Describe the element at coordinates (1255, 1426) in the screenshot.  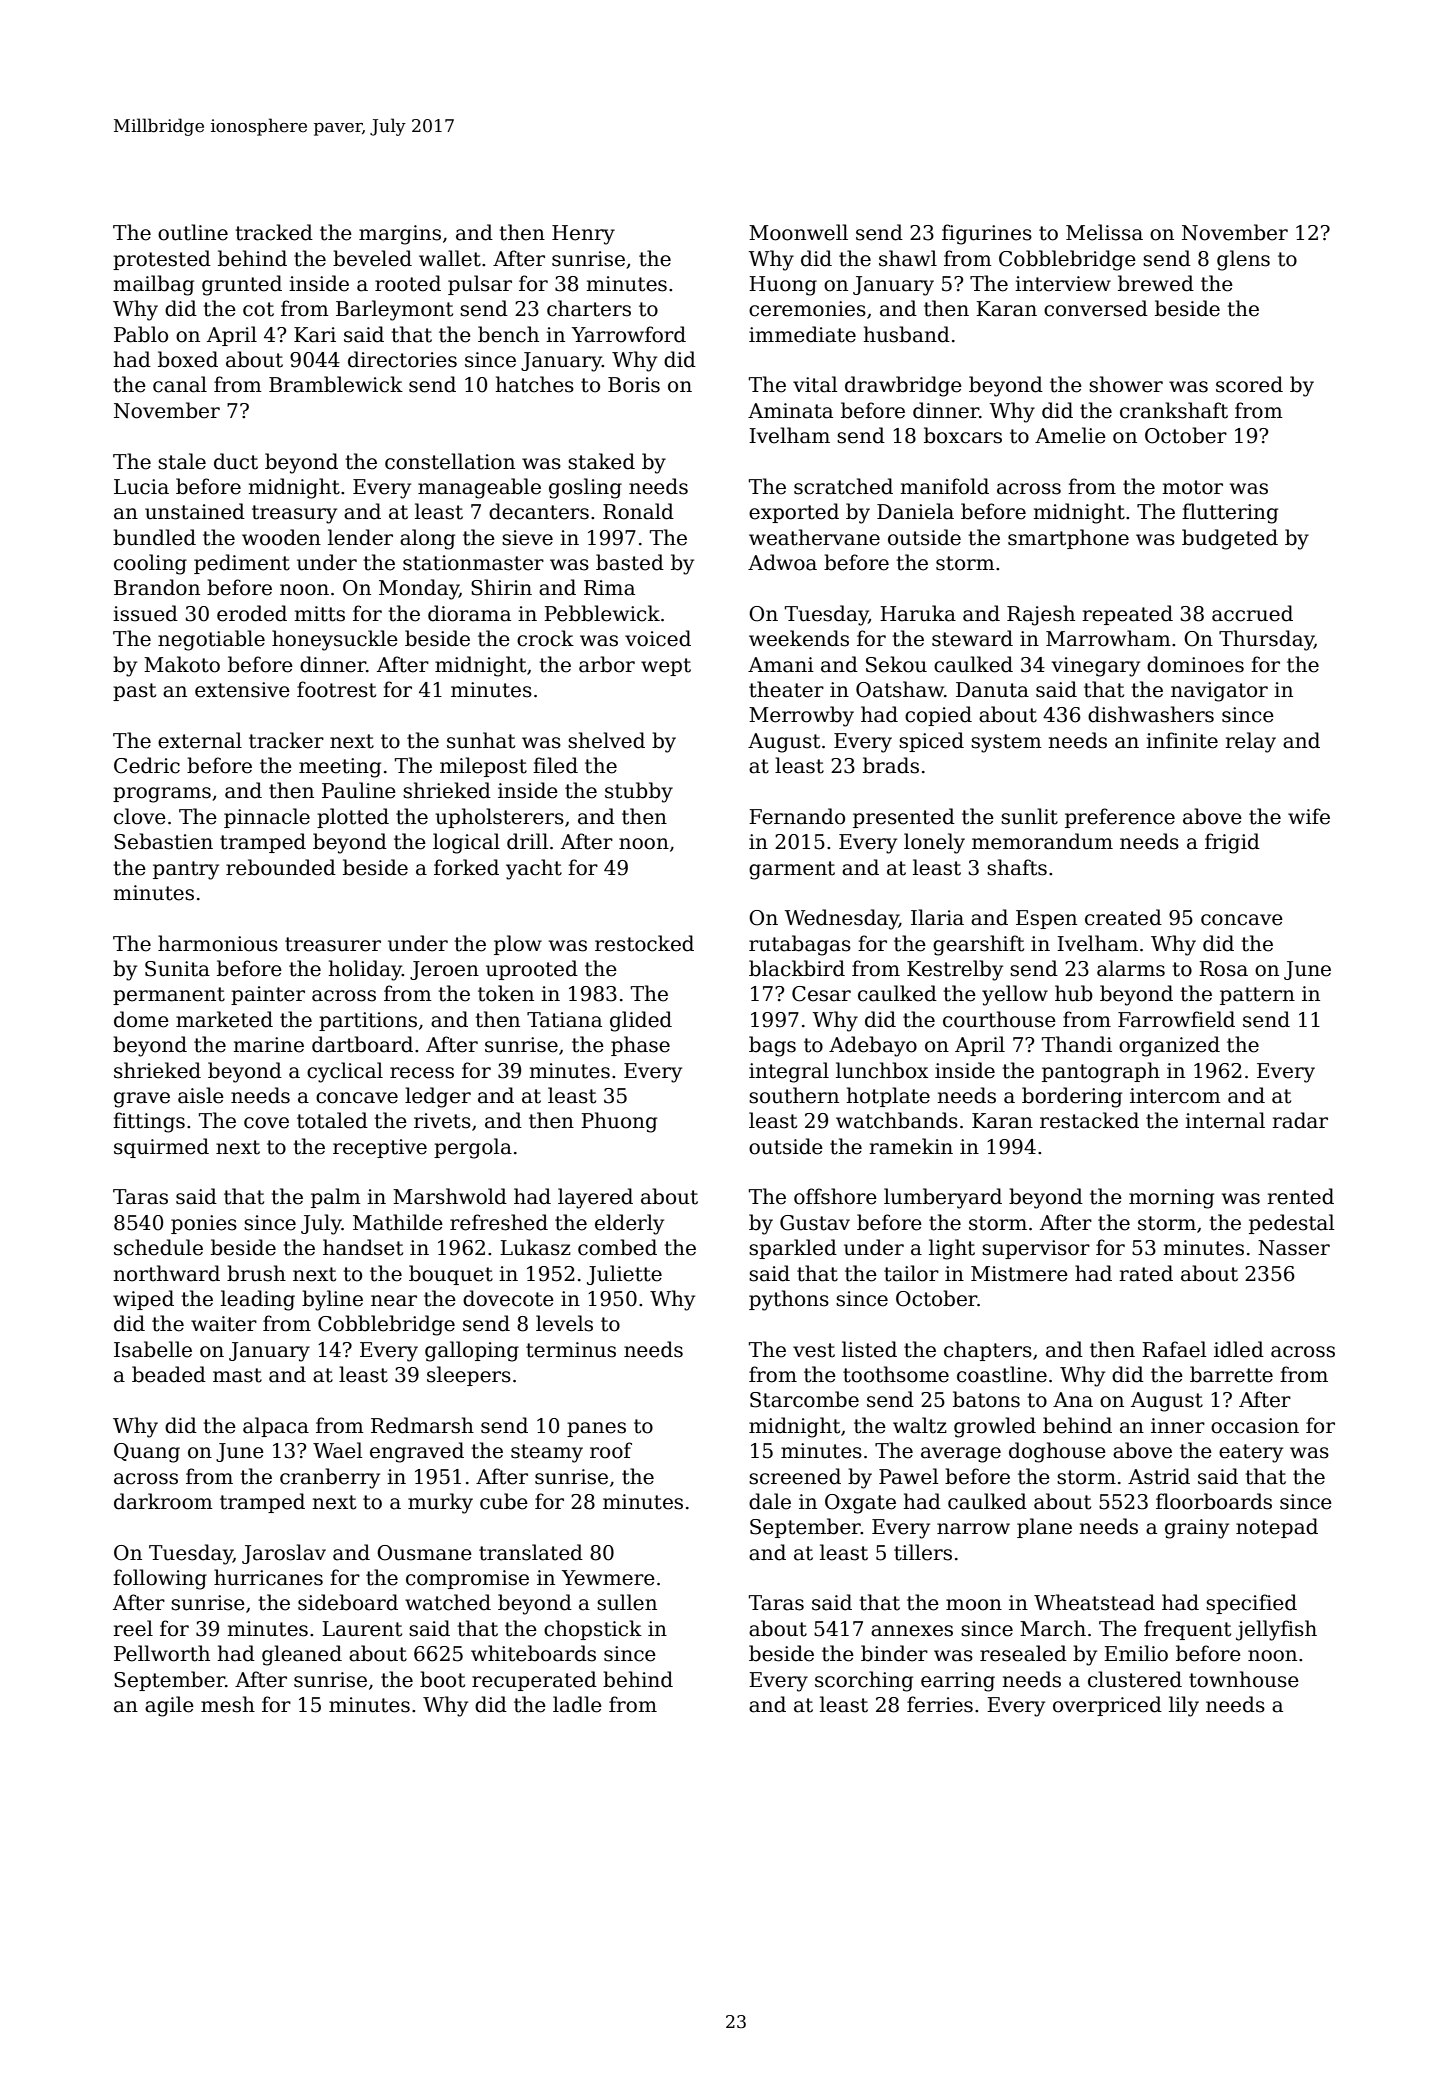
I see `occasion` at that location.
